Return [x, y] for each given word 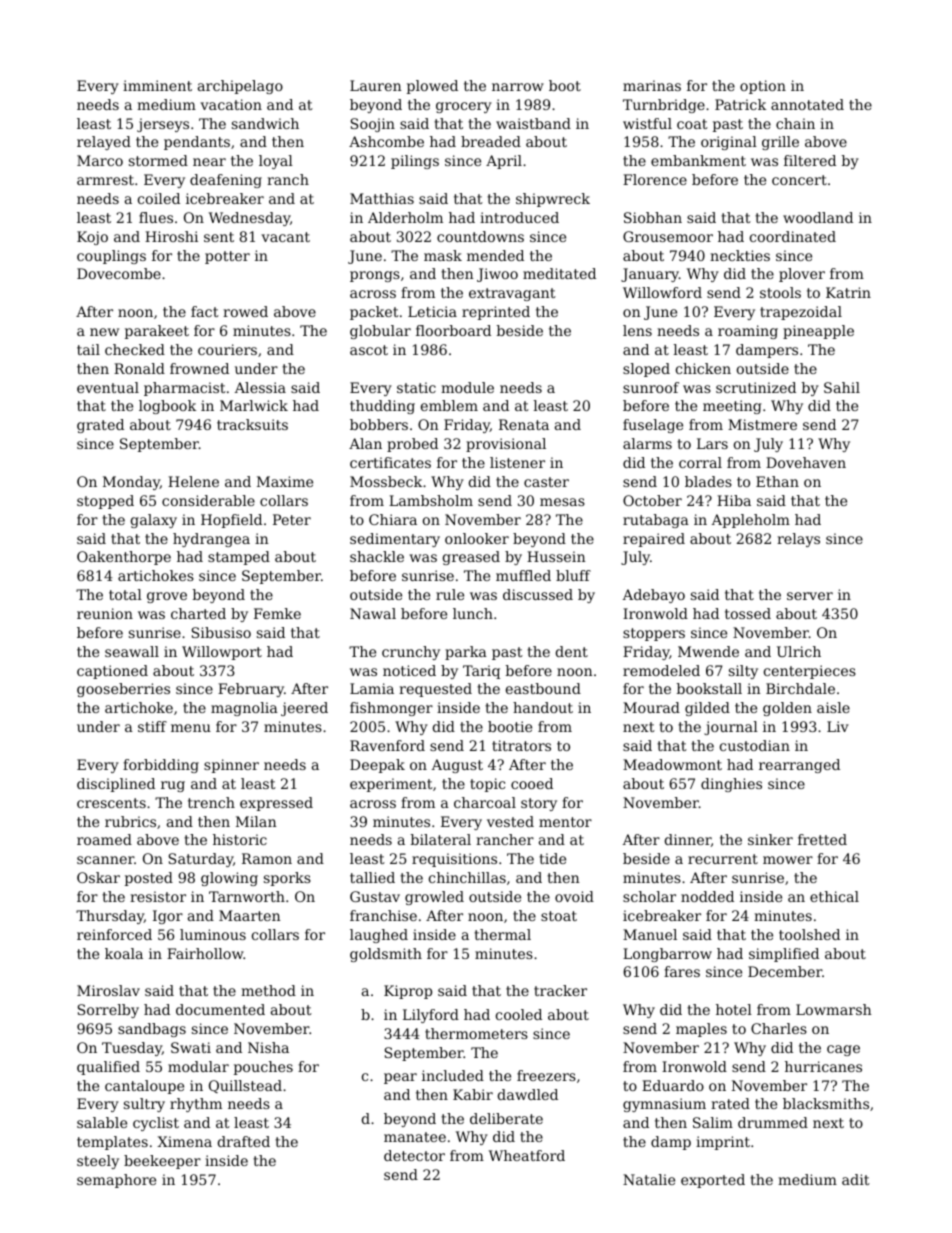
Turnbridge [664, 106]
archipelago [240, 87]
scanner [105, 860]
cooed [532, 783]
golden [787, 709]
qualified [108, 1068]
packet [374, 313]
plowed [432, 87]
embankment [698, 160]
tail [88, 349]
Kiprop [408, 992]
